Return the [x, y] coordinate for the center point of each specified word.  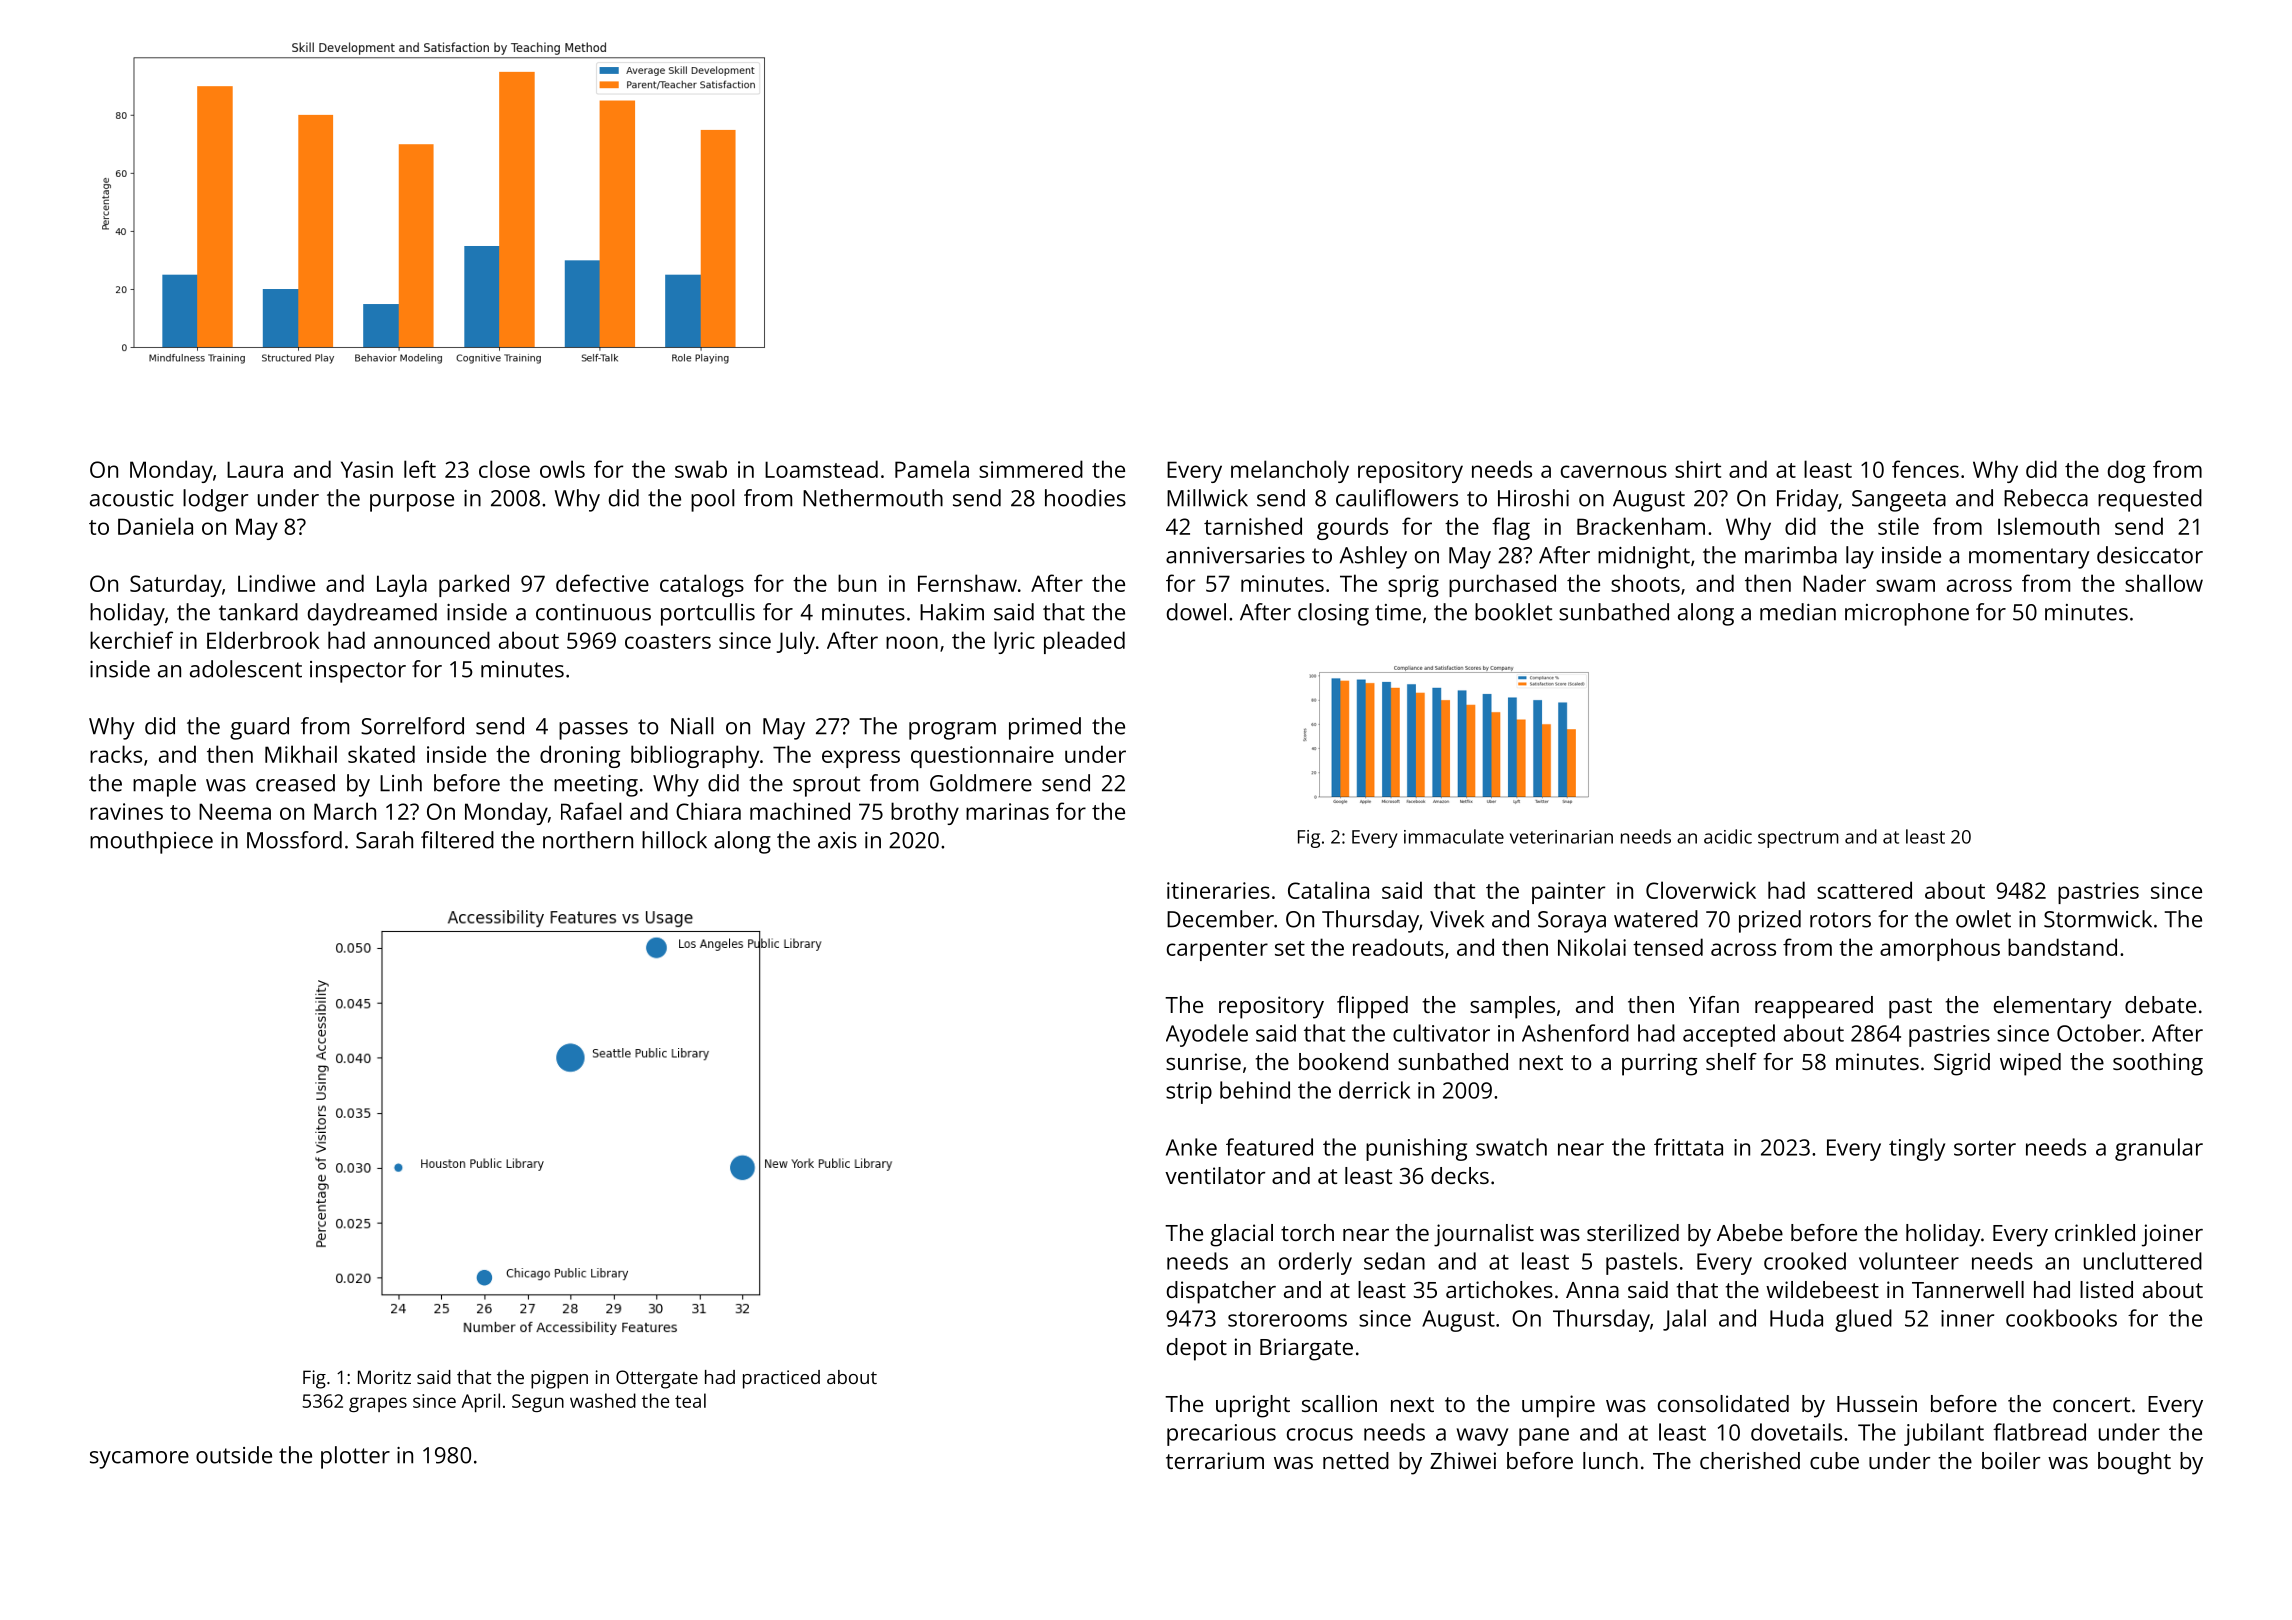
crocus [1320, 1434]
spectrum [1798, 839]
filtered [457, 840]
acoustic [132, 498]
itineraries [1218, 890]
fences [1925, 469]
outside [234, 1455]
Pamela [932, 469]
